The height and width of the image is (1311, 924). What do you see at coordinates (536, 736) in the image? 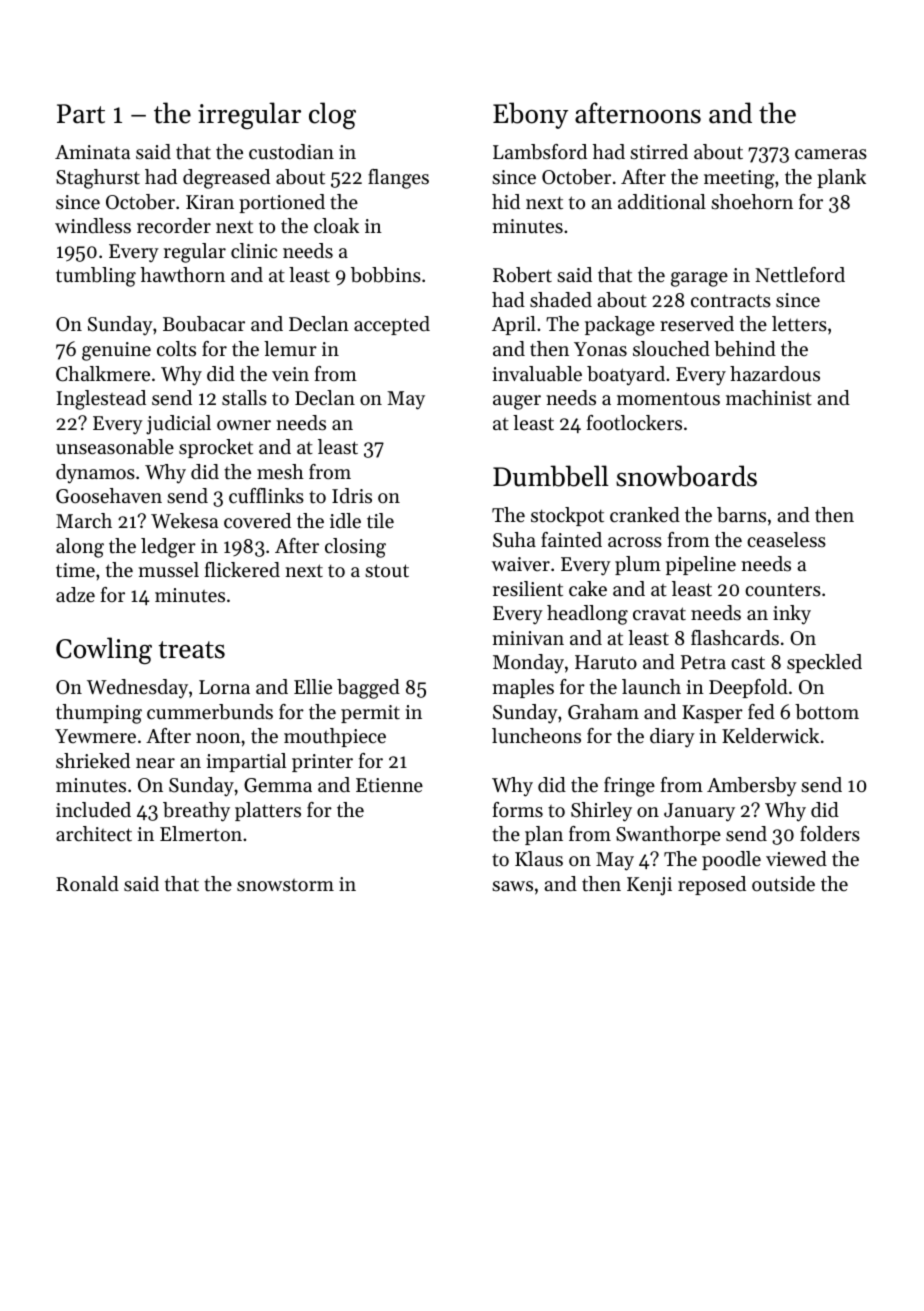
I see `luncheons` at bounding box center [536, 736].
